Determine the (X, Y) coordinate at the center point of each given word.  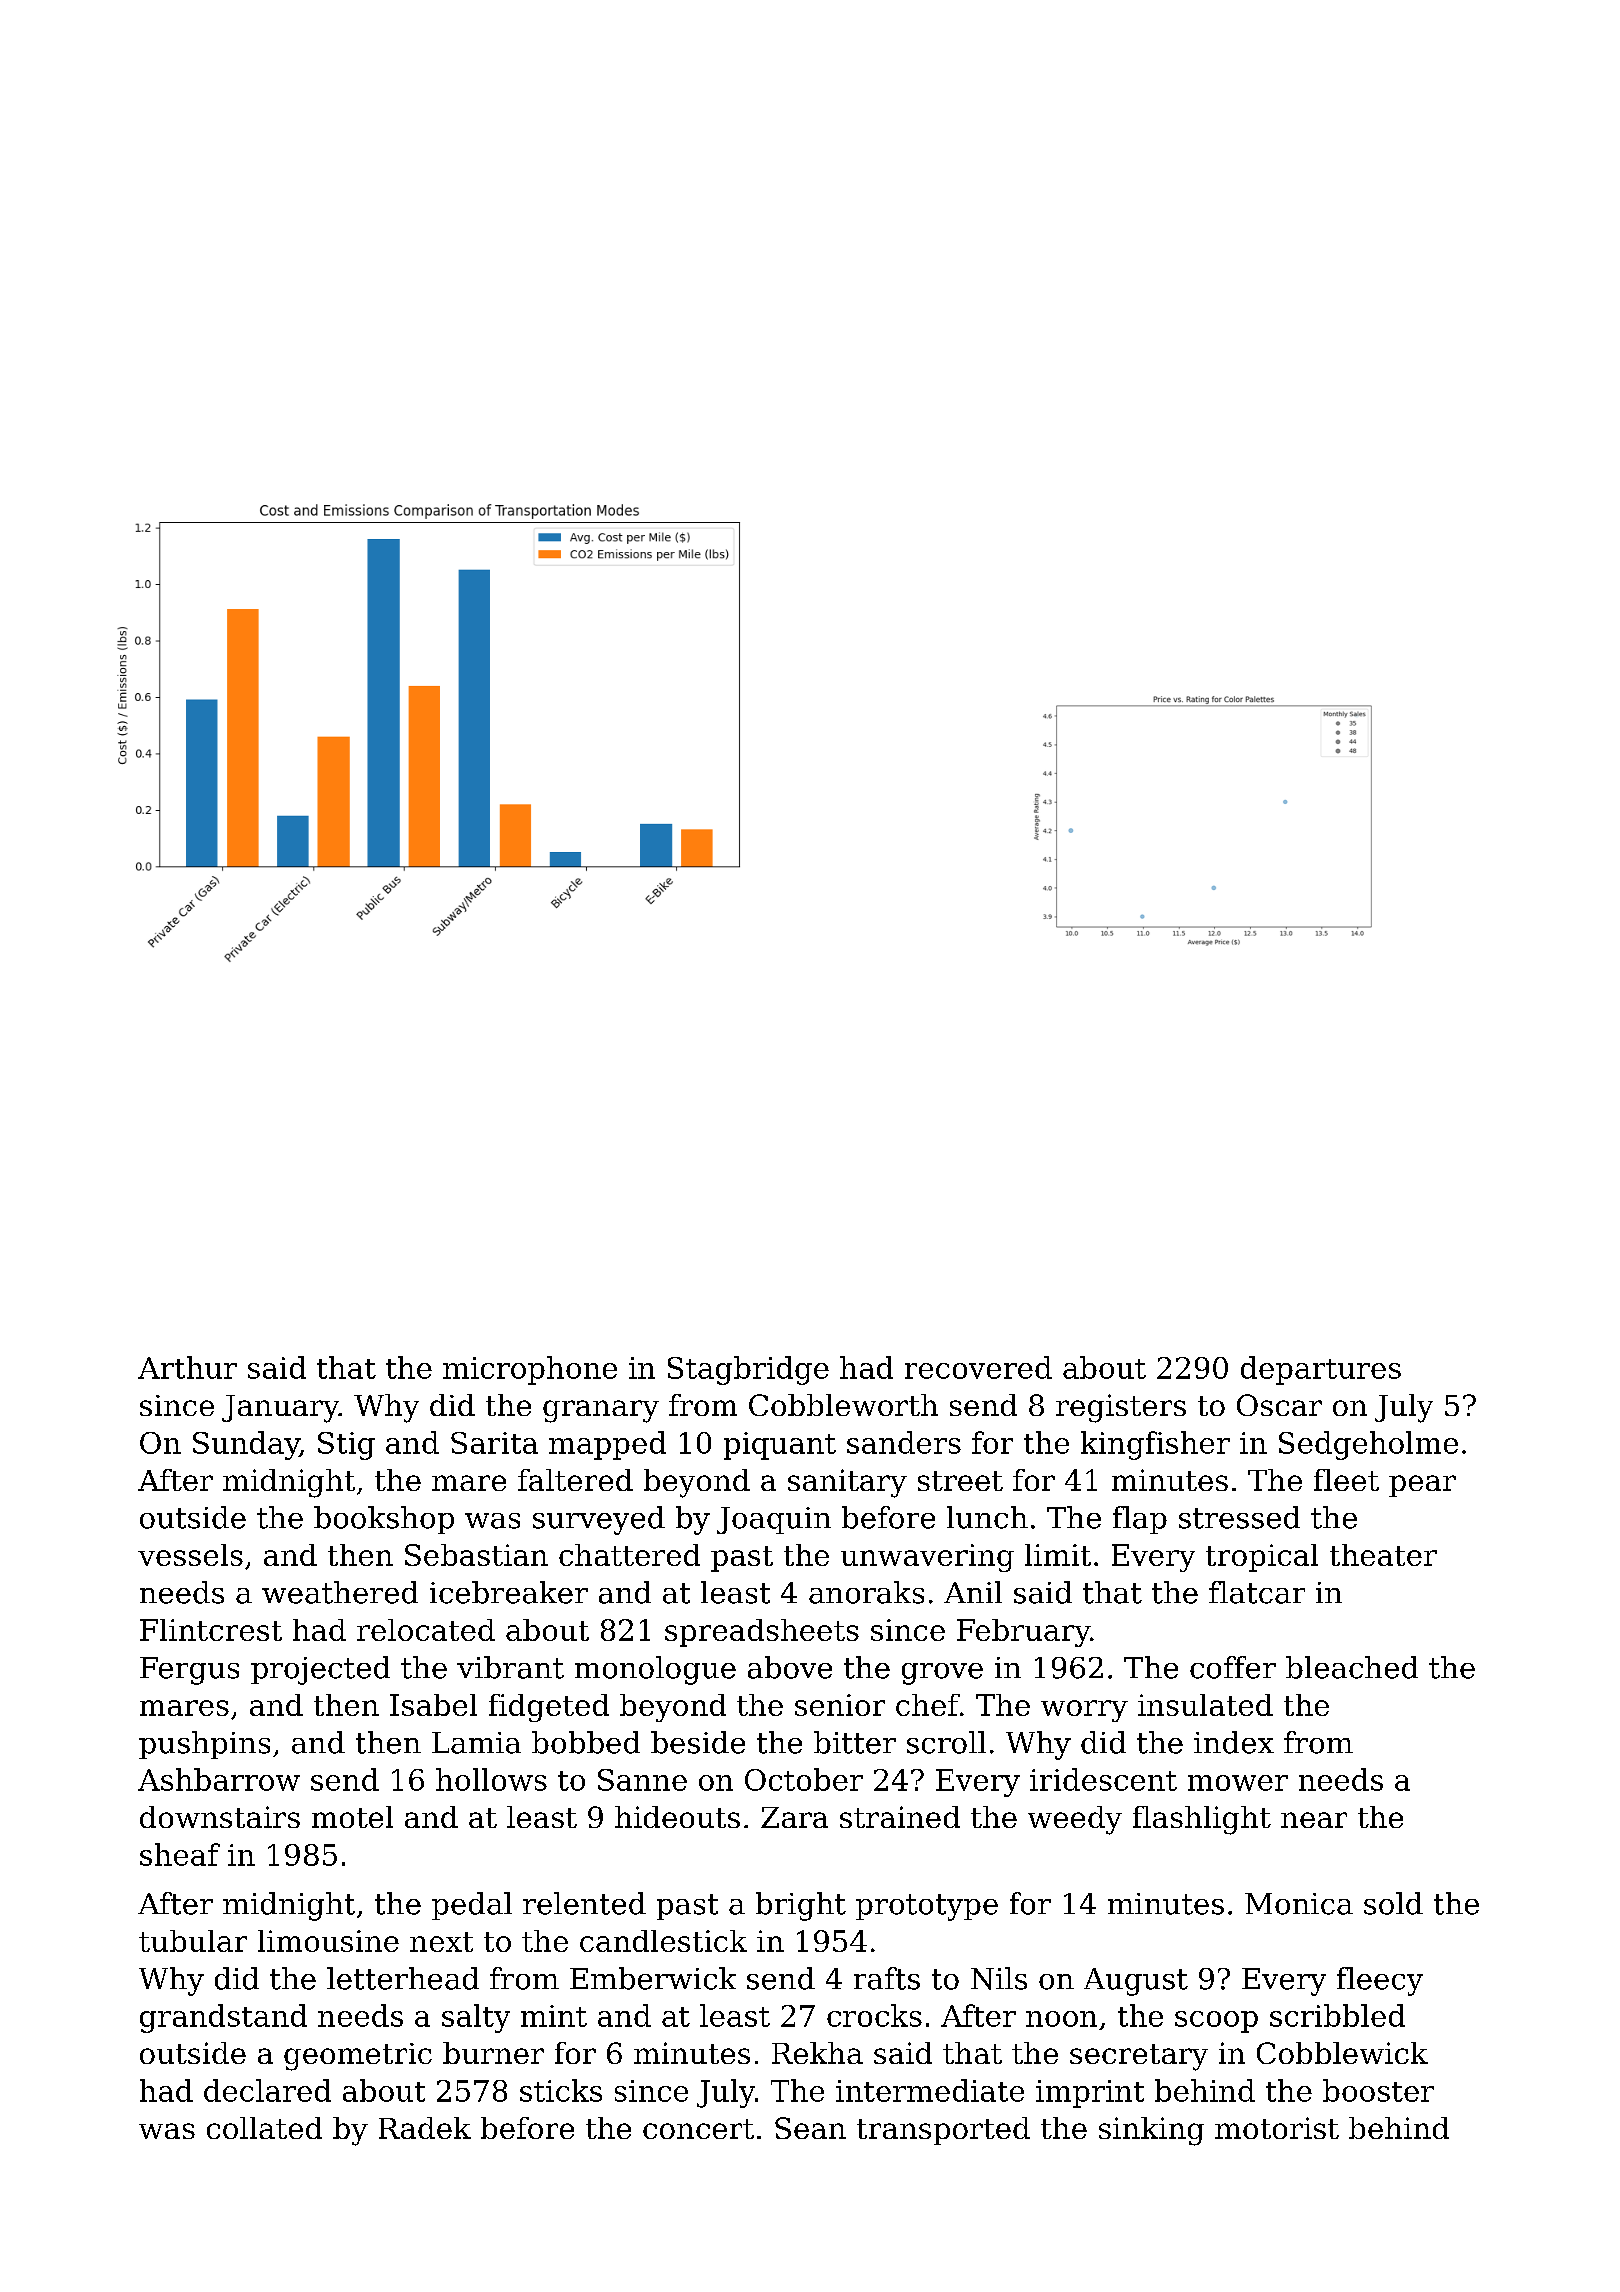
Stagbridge (748, 1370)
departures (1321, 1370)
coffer (1233, 1667)
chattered (629, 1555)
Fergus (189, 1671)
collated (264, 2128)
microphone (530, 1370)
